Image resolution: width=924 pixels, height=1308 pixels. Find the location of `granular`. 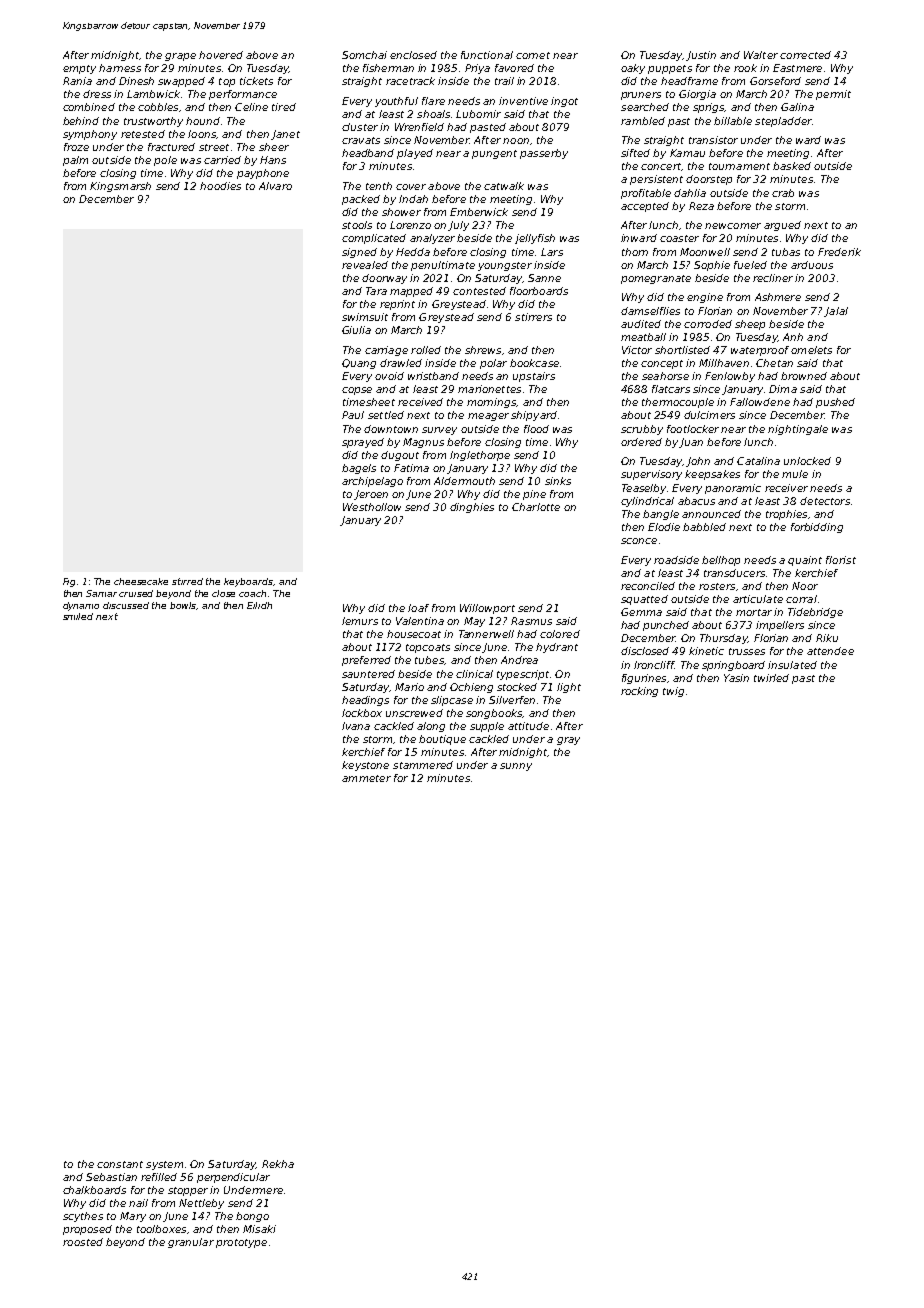

granular is located at coordinates (191, 1243).
